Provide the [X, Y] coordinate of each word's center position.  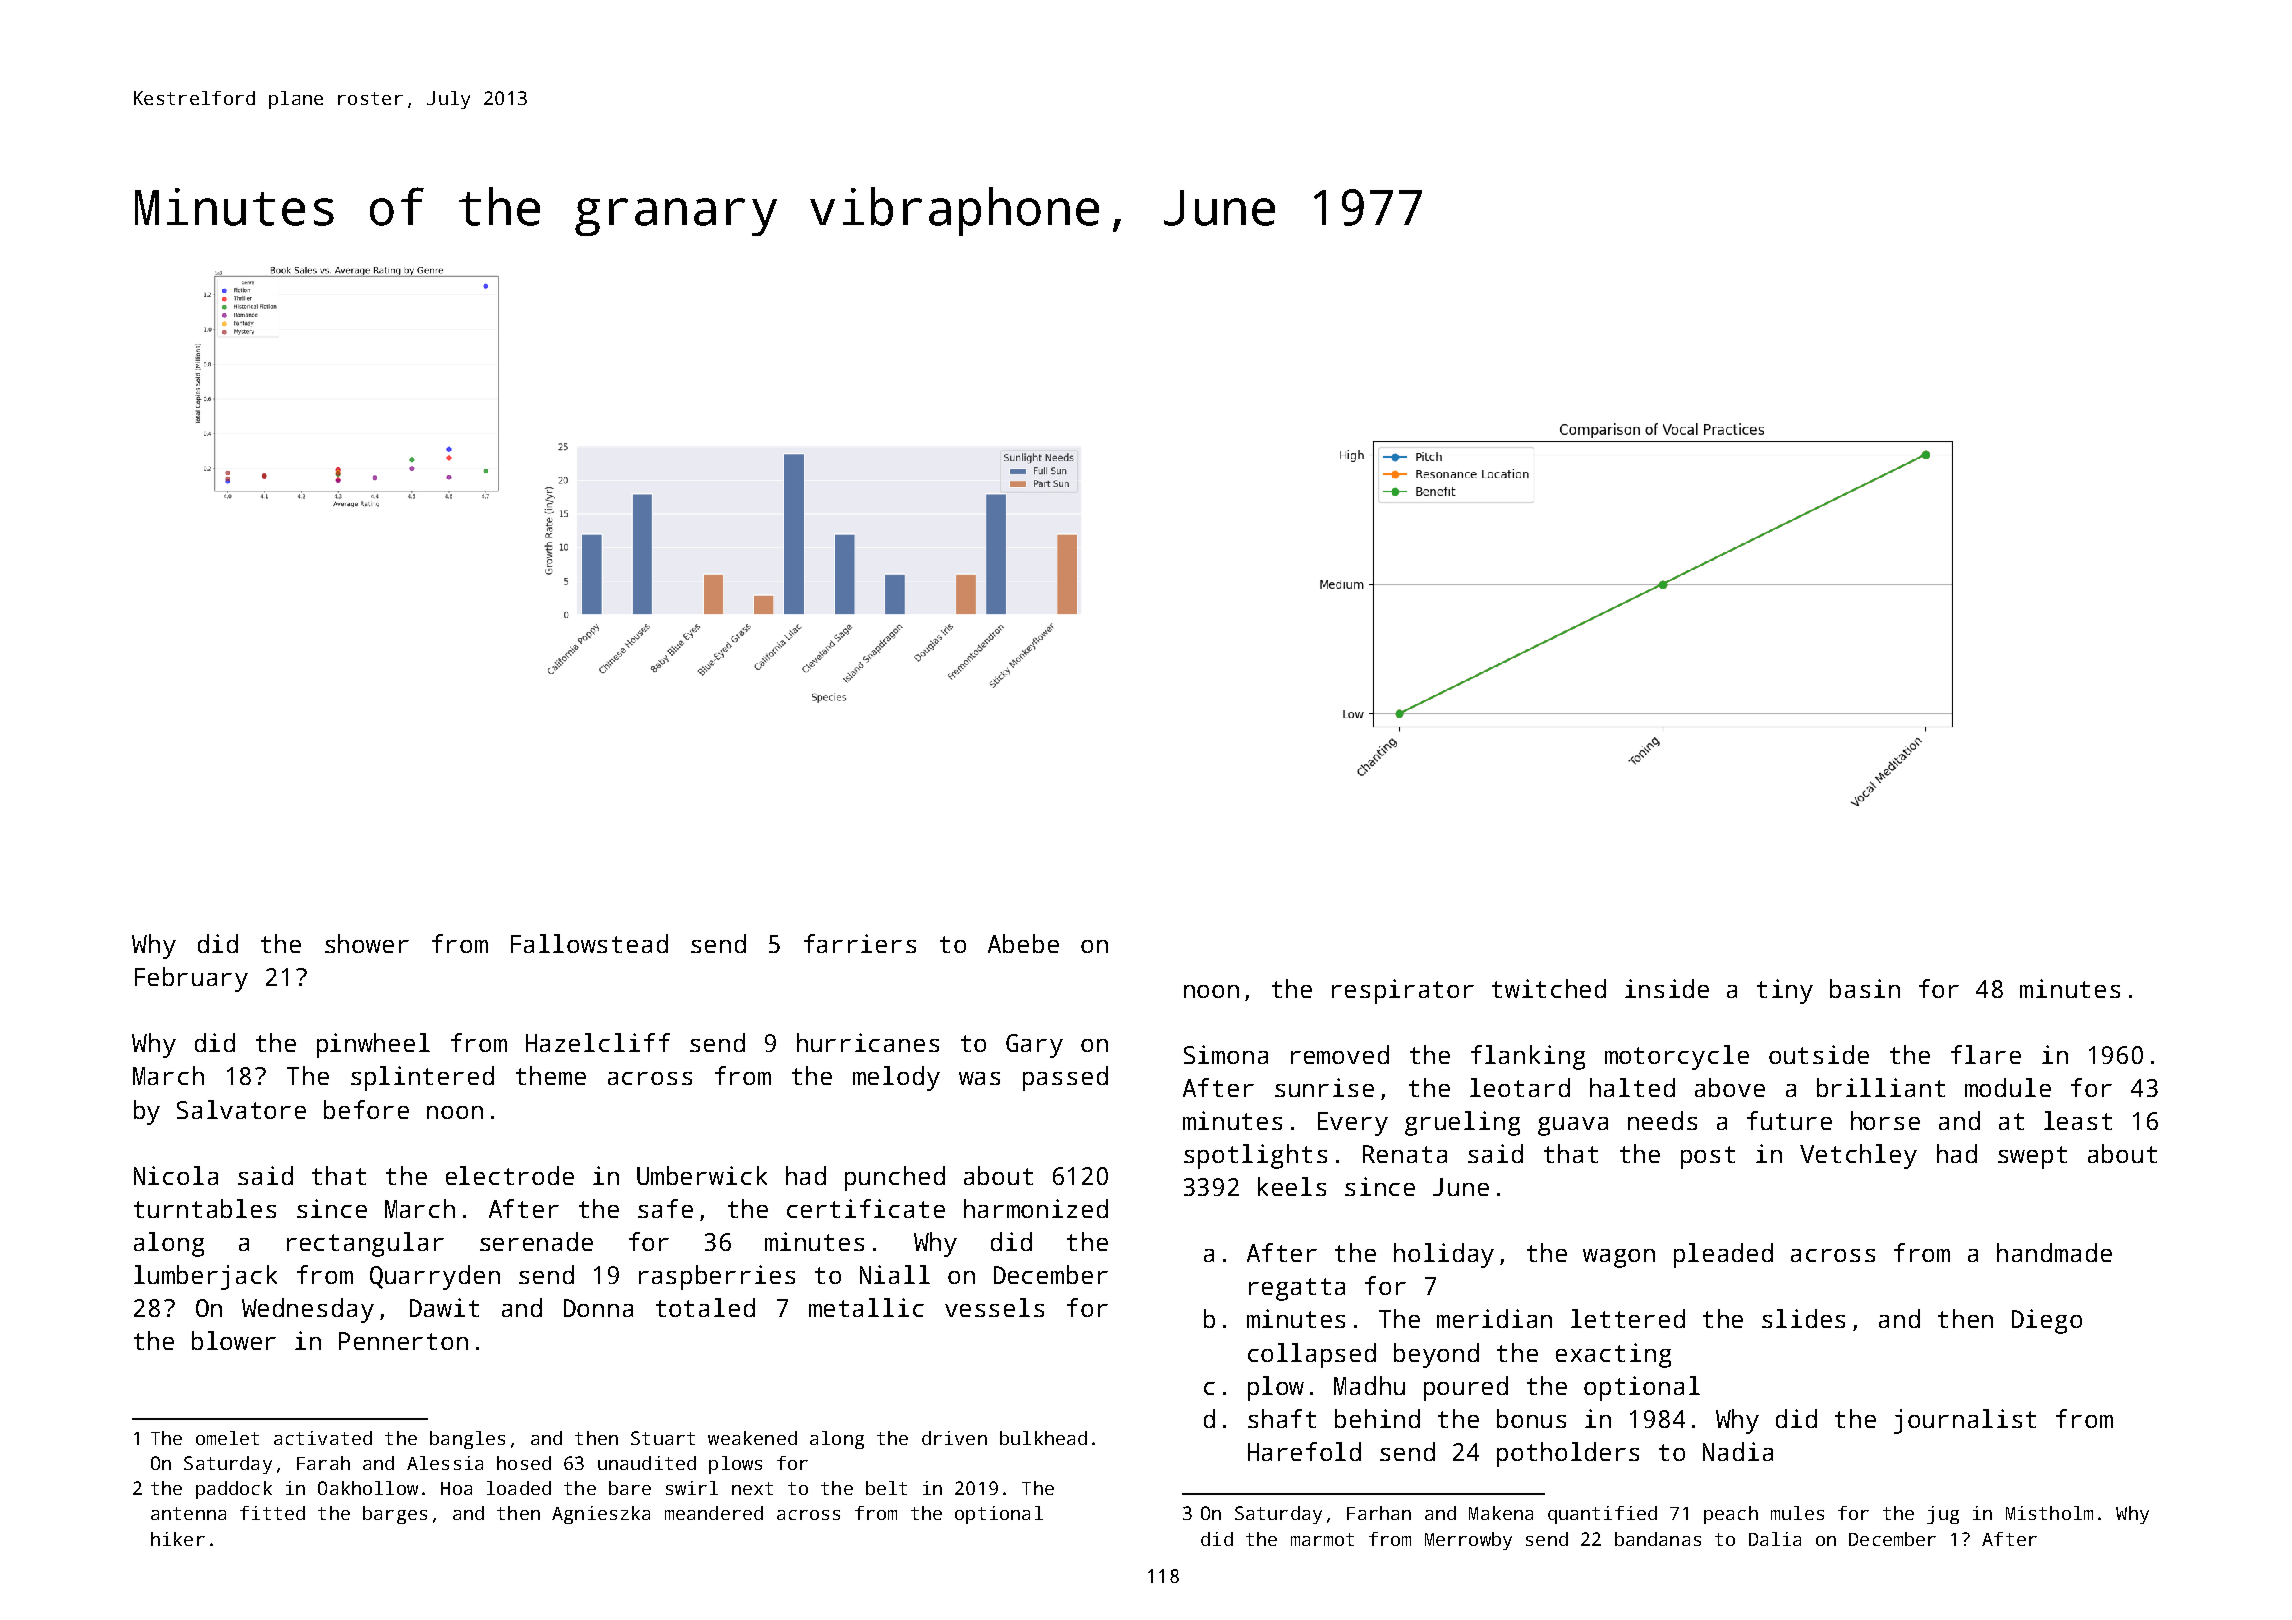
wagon [1619, 1258]
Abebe [1023, 943]
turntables [205, 1208]
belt [886, 1488]
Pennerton [403, 1341]
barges [395, 1515]
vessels [994, 1307]
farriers [860, 943]
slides [1803, 1318]
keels [1292, 1186]
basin [1865, 988]
